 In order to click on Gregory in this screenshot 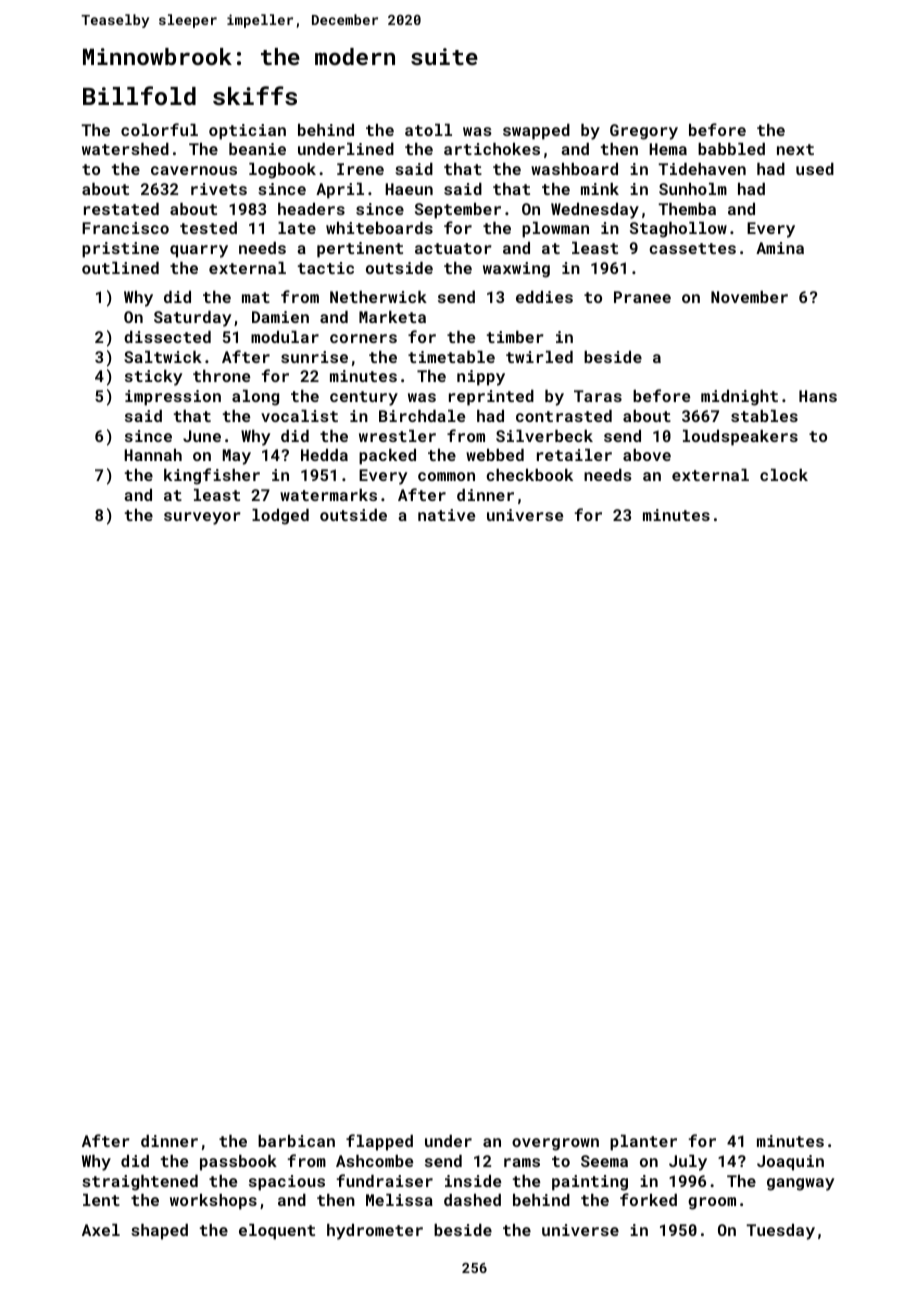, I will do `click(644, 132)`.
